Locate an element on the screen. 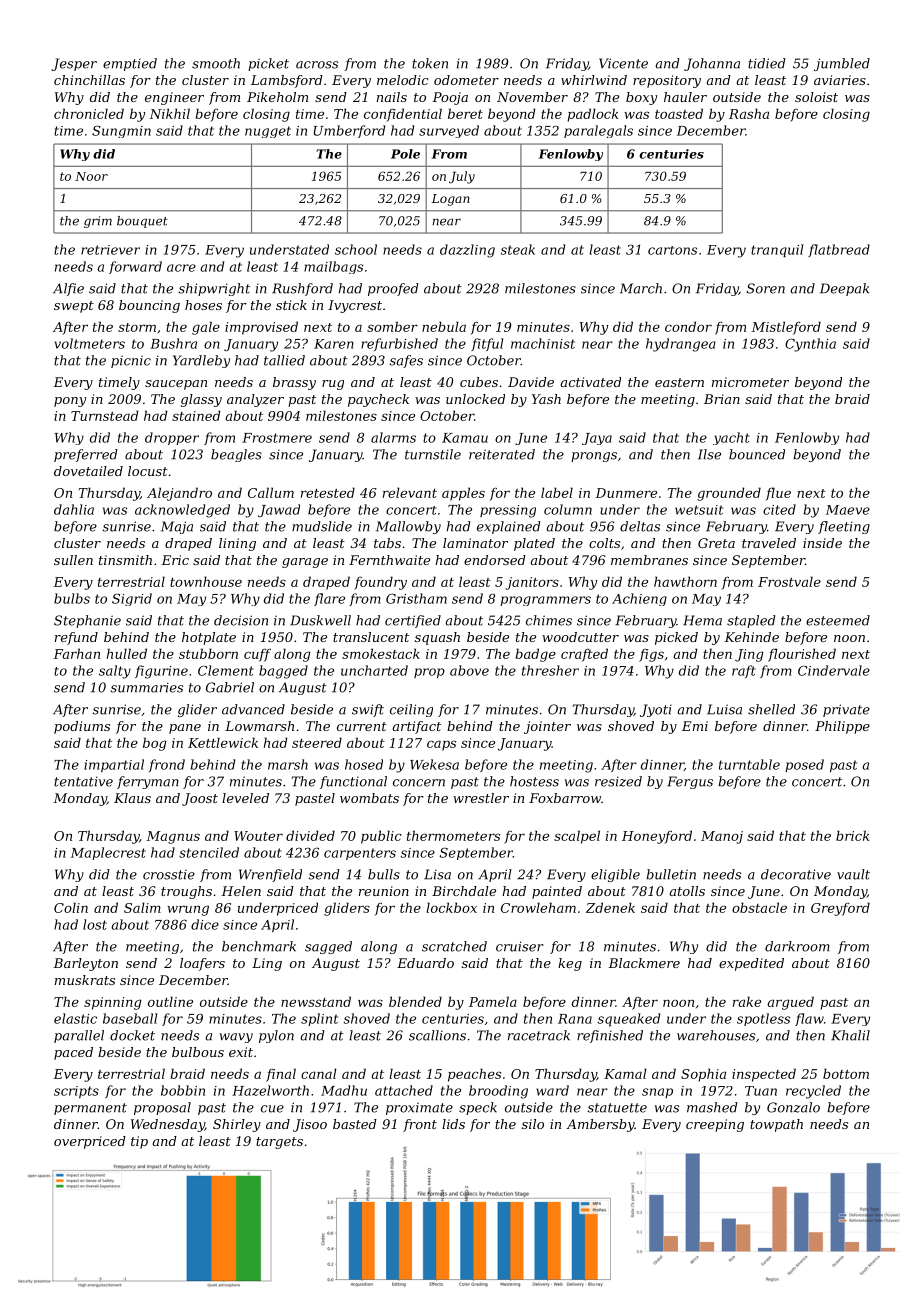 This screenshot has width=924, height=1308. tabs is located at coordinates (387, 543).
